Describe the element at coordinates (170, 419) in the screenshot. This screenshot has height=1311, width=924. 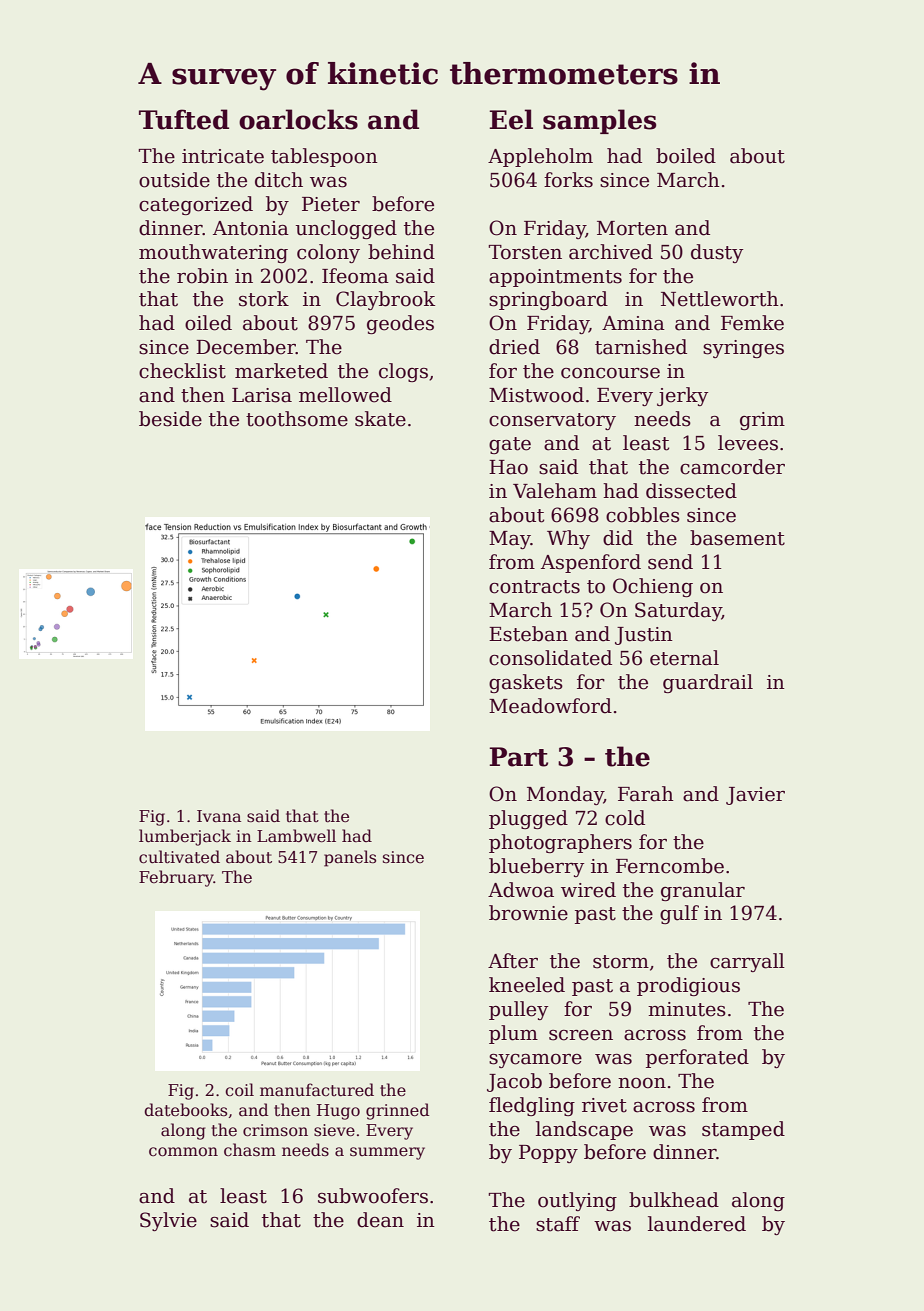
I see `beside` at that location.
